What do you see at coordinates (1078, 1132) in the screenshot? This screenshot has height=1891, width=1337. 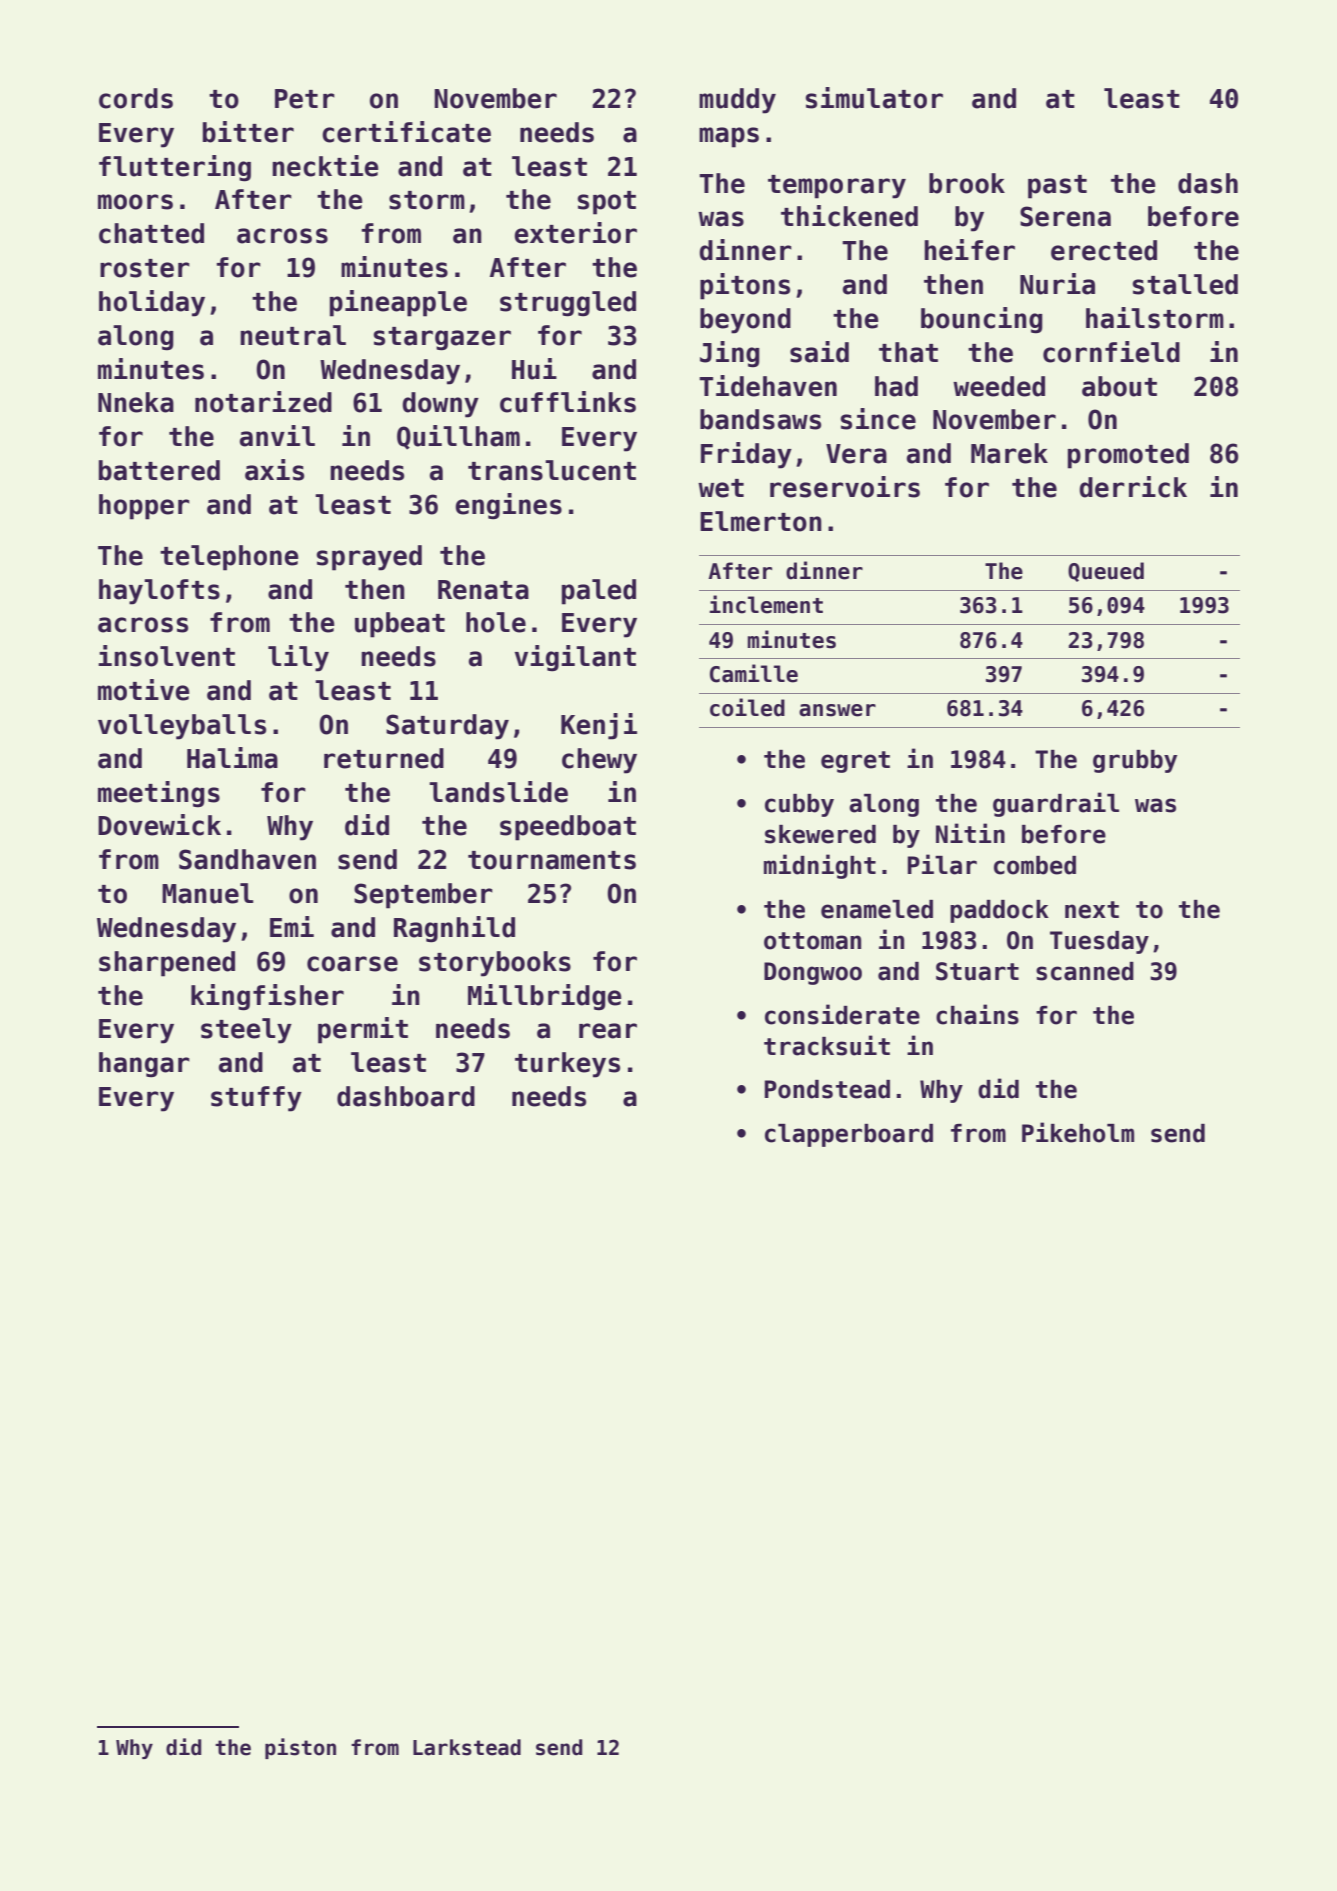 I see `Pikeholm` at bounding box center [1078, 1132].
